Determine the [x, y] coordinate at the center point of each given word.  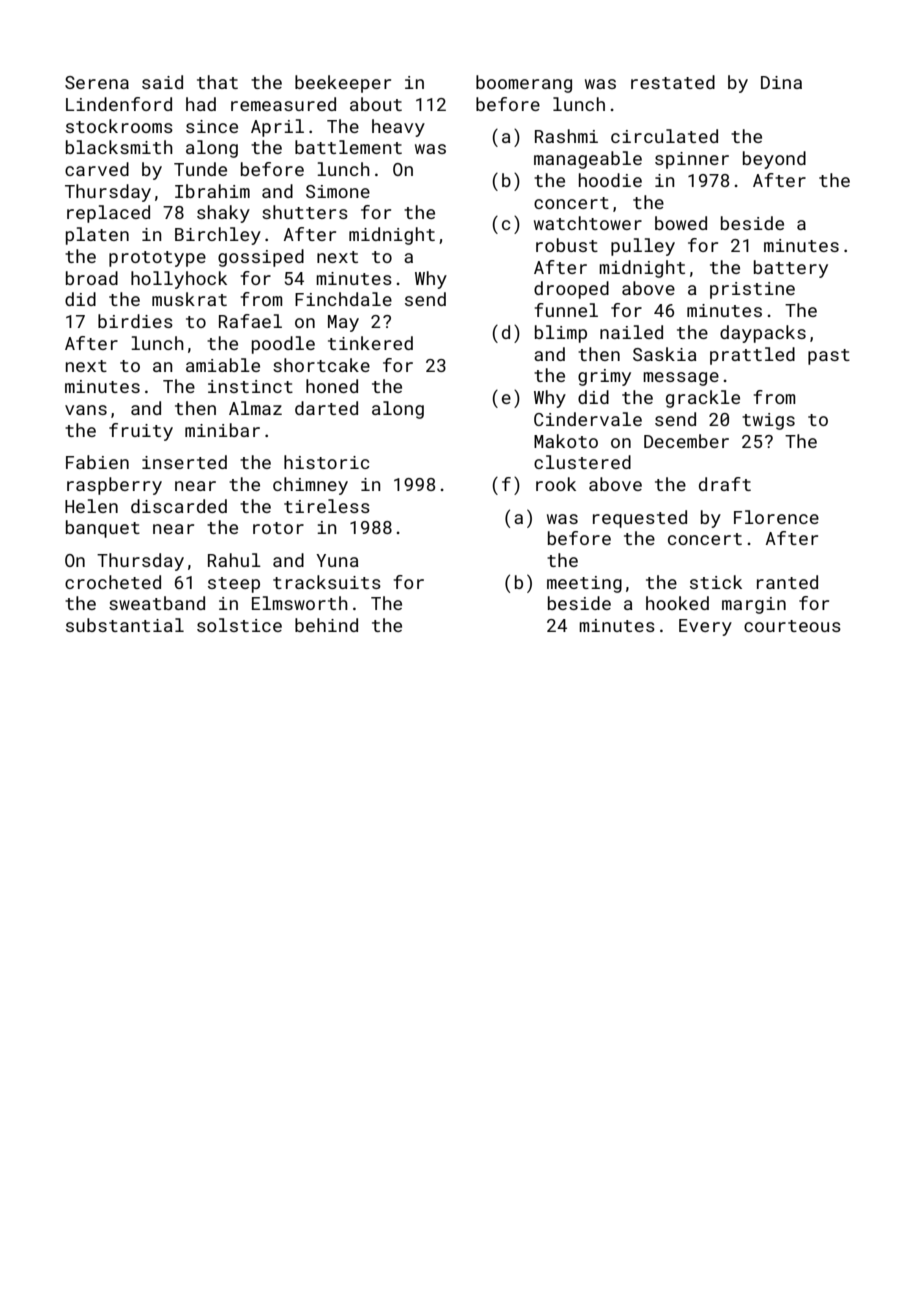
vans [86, 410]
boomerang [524, 84]
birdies [135, 321]
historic [326, 462]
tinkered [370, 343]
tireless [327, 506]
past [829, 357]
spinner [692, 160]
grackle [703, 399]
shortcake [321, 365]
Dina [781, 82]
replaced [108, 214]
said [162, 82]
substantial [125, 625]
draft [725, 484]
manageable [588, 160]
